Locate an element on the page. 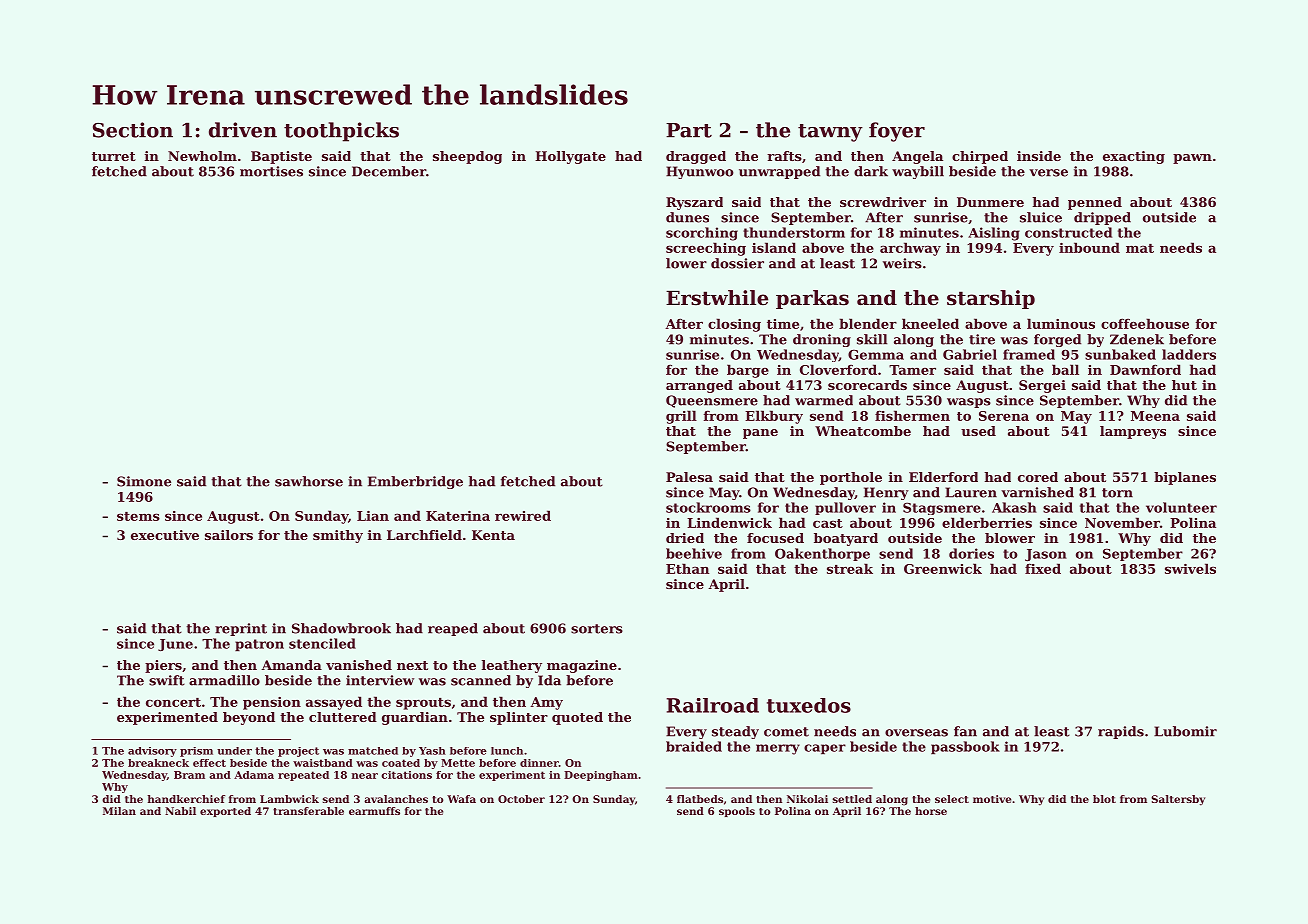  pawn is located at coordinates (1192, 159).
